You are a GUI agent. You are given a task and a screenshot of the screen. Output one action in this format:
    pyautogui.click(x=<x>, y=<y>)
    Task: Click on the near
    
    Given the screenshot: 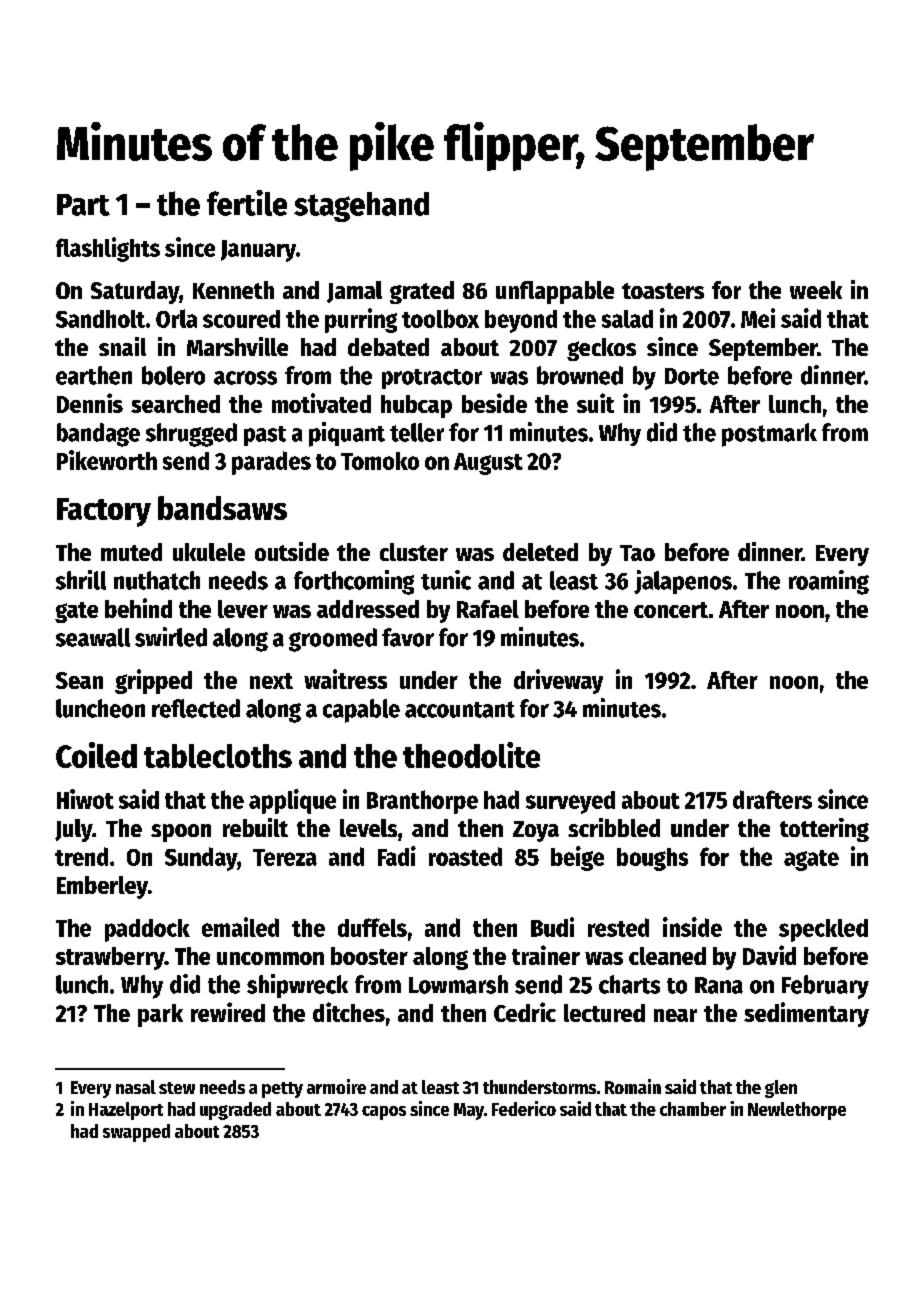 What is the action you would take?
    pyautogui.click(x=675, y=1015)
